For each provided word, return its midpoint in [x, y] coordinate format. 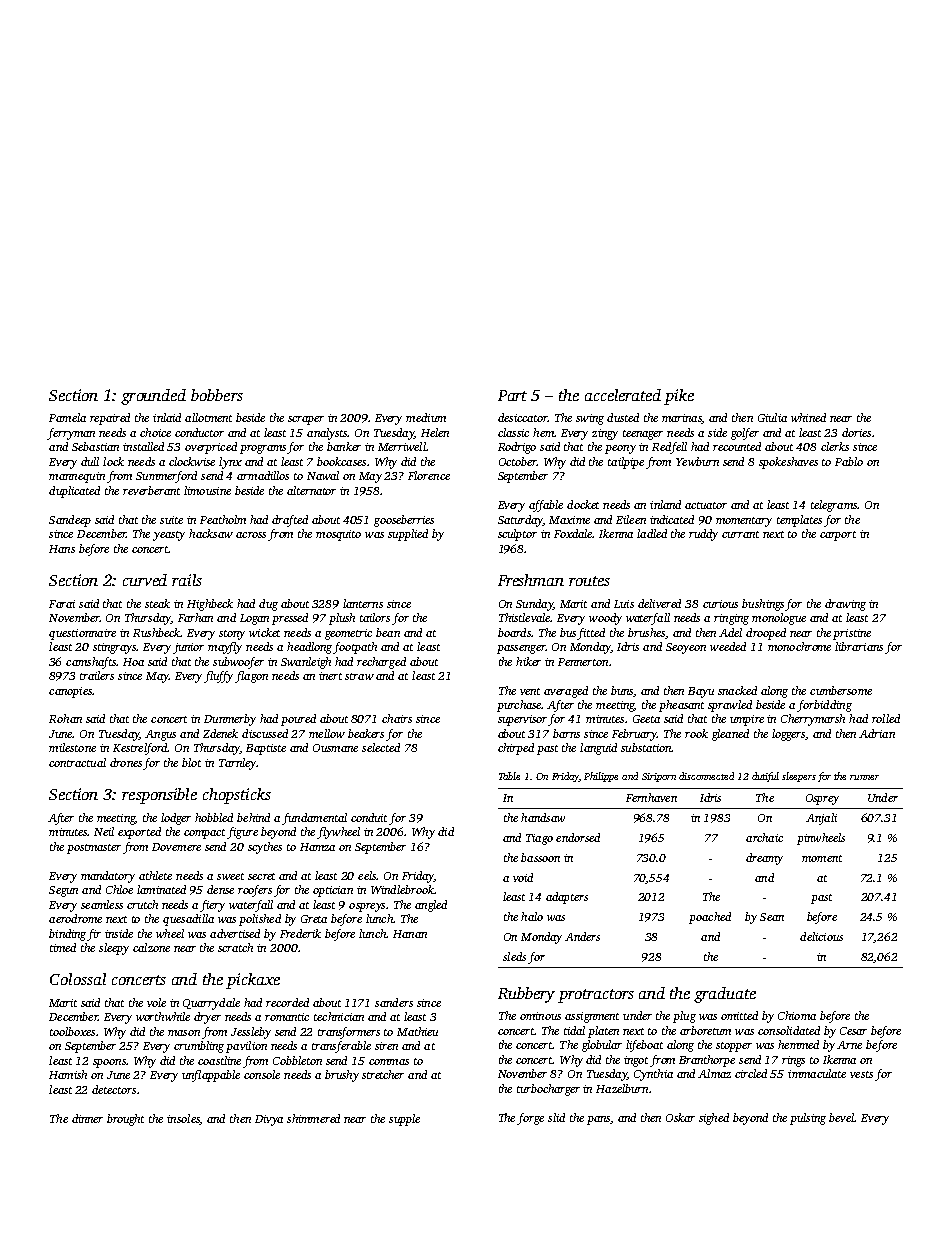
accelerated [623, 395]
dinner [87, 1118]
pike [679, 397]
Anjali [821, 819]
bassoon [540, 857]
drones [126, 762]
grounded [153, 397]
